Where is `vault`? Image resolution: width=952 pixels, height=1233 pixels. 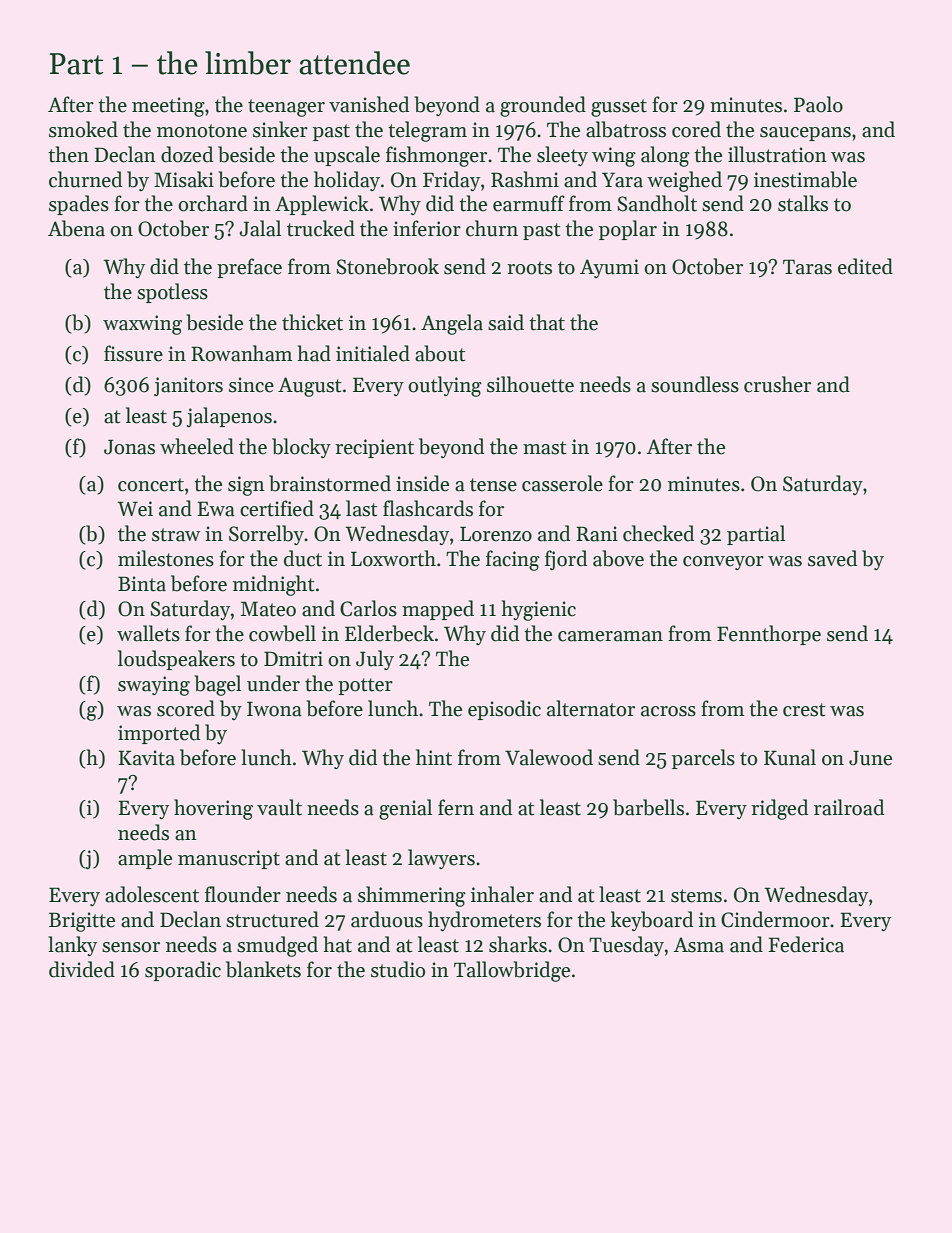
vault is located at coordinates (279, 807).
